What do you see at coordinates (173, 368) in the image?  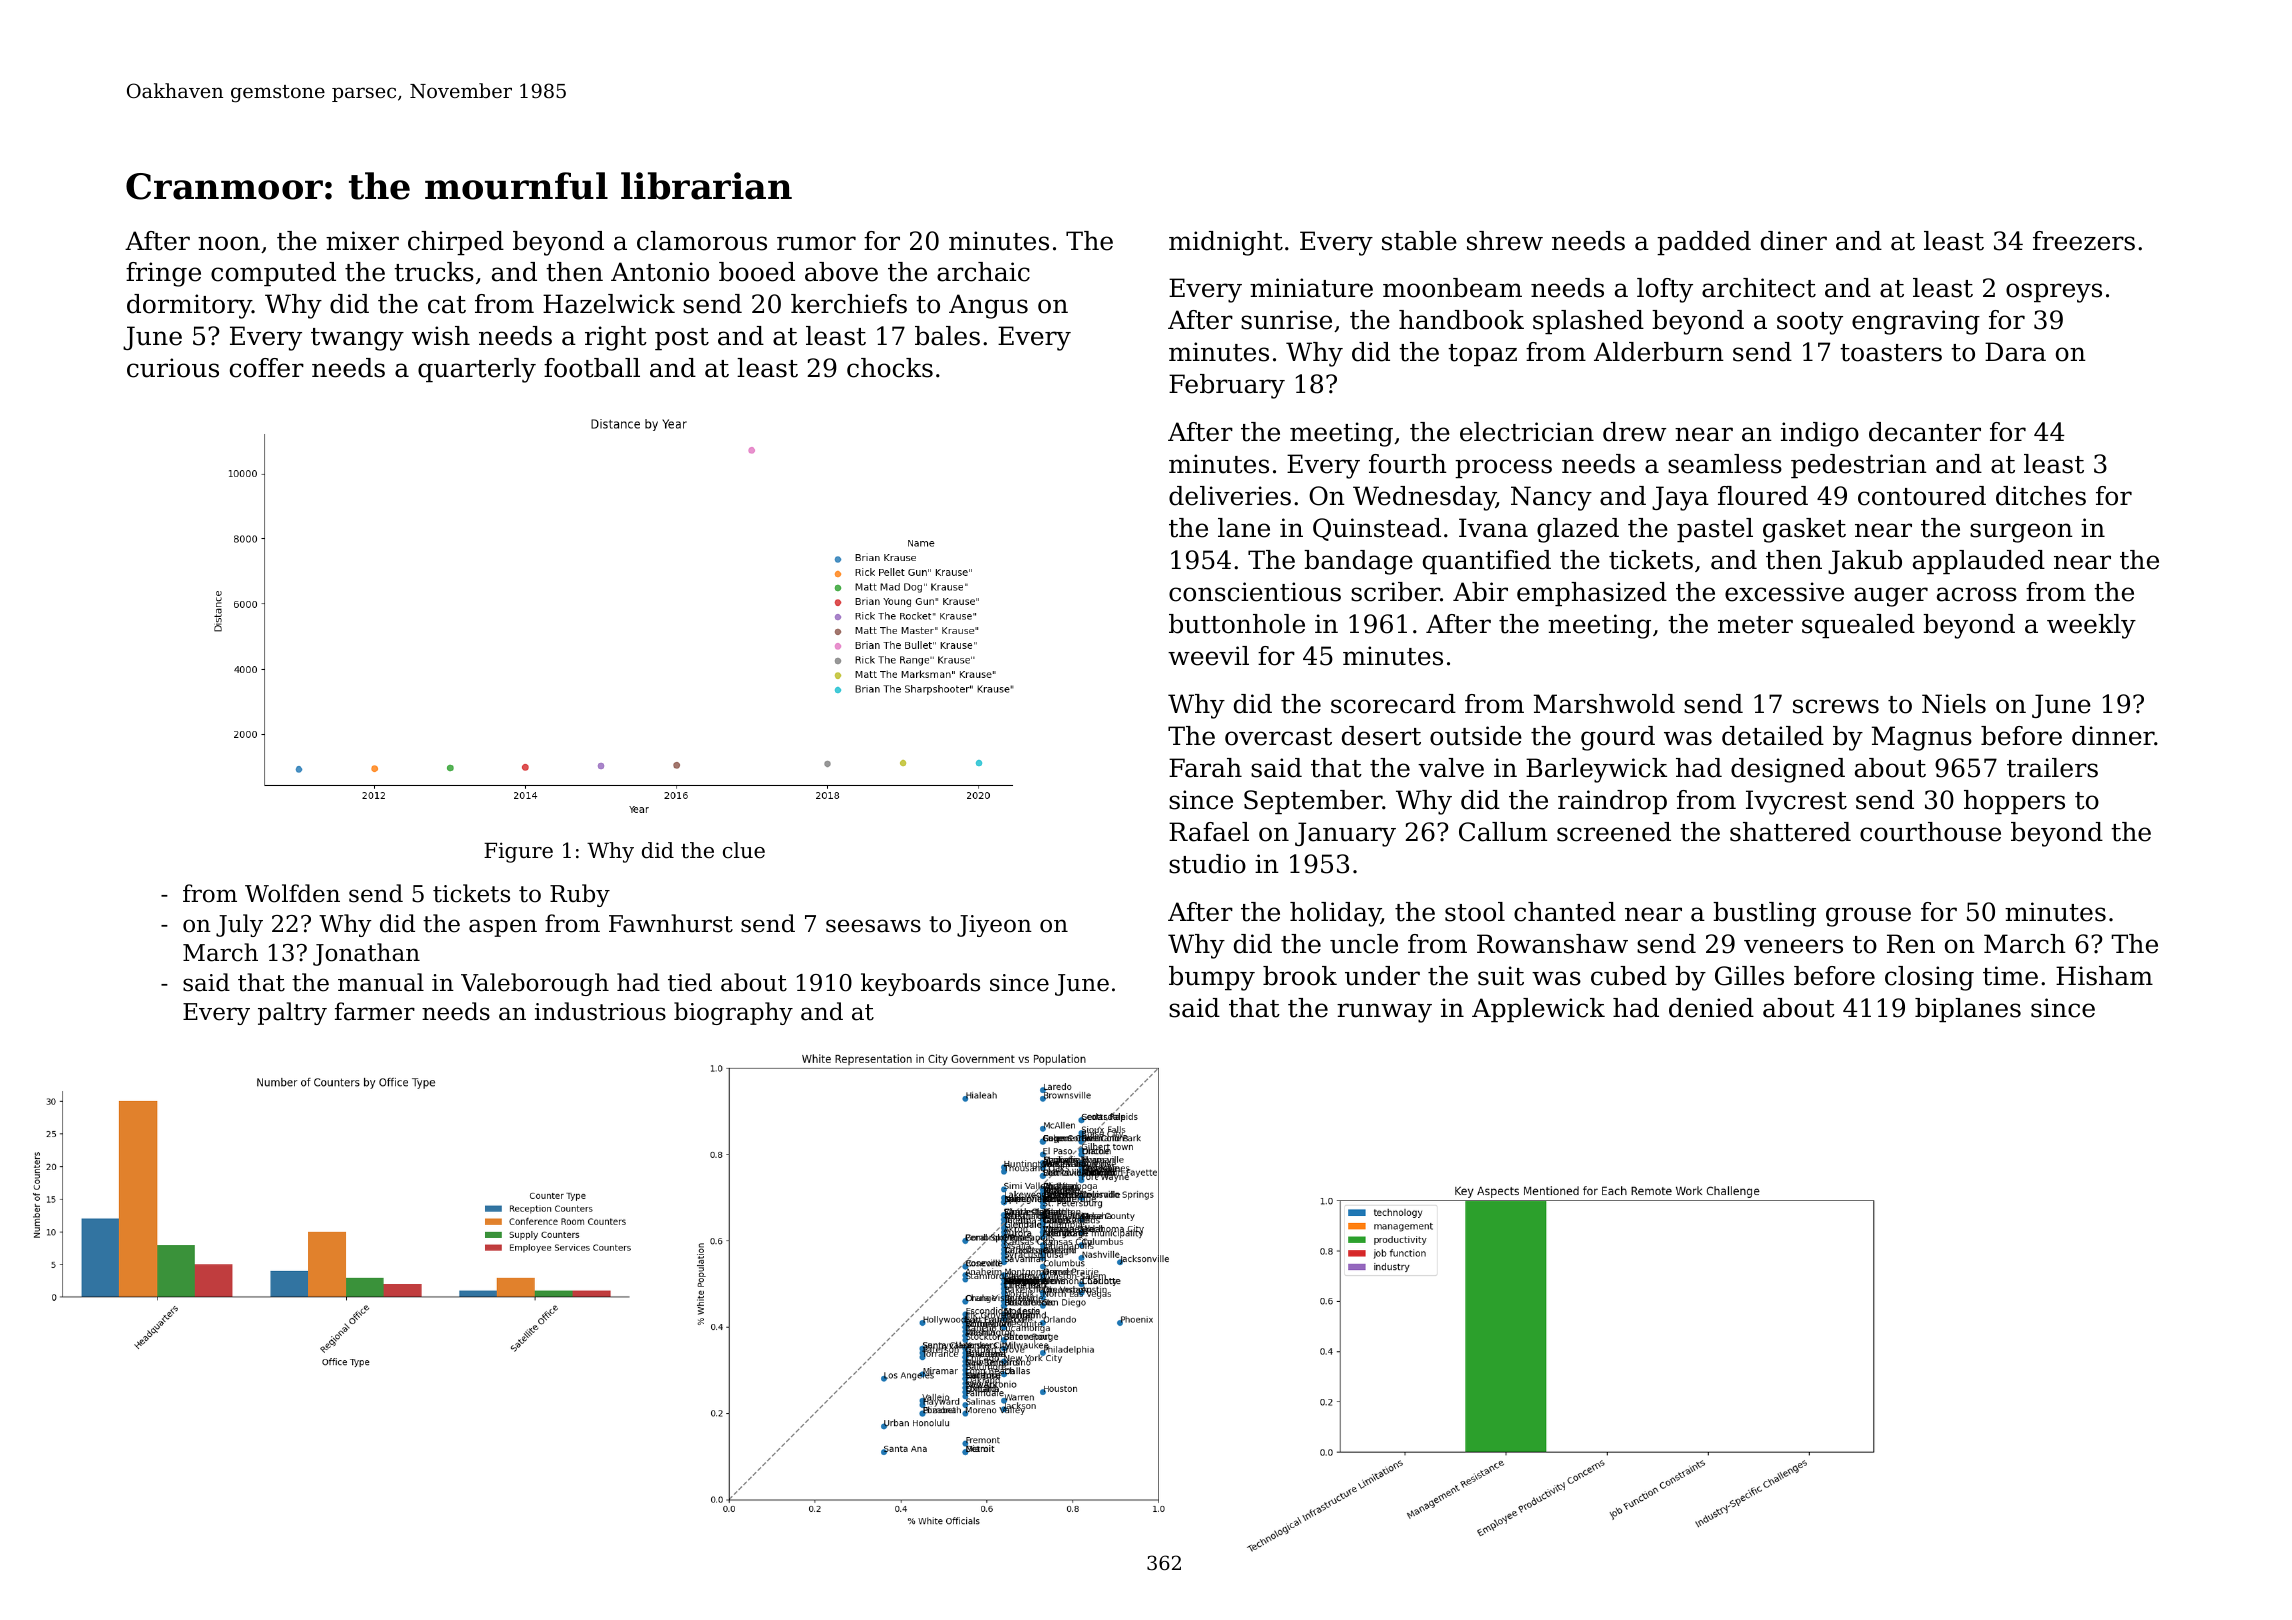 I see `curious` at bounding box center [173, 368].
